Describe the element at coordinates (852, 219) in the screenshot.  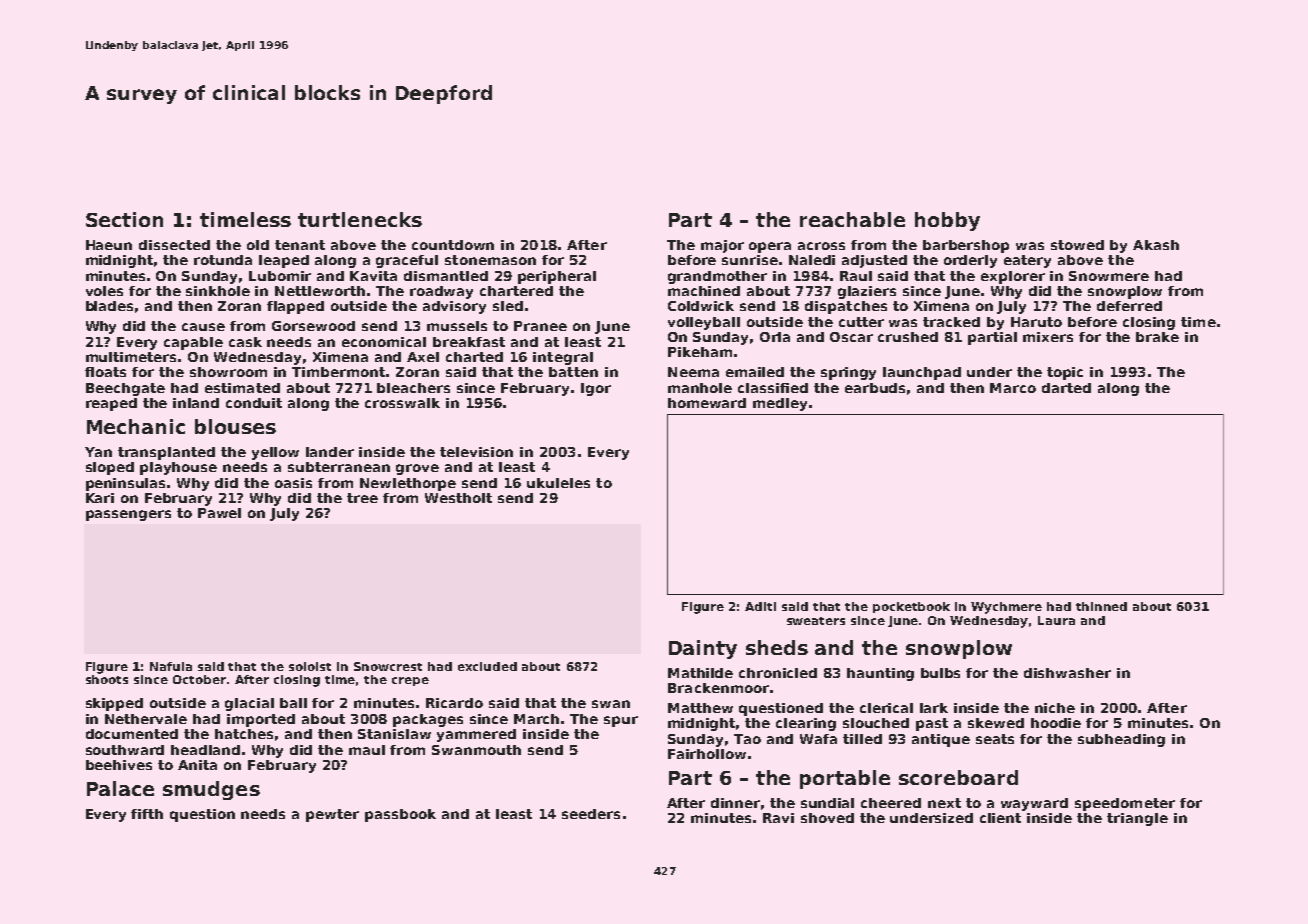
I see `reachable` at that location.
